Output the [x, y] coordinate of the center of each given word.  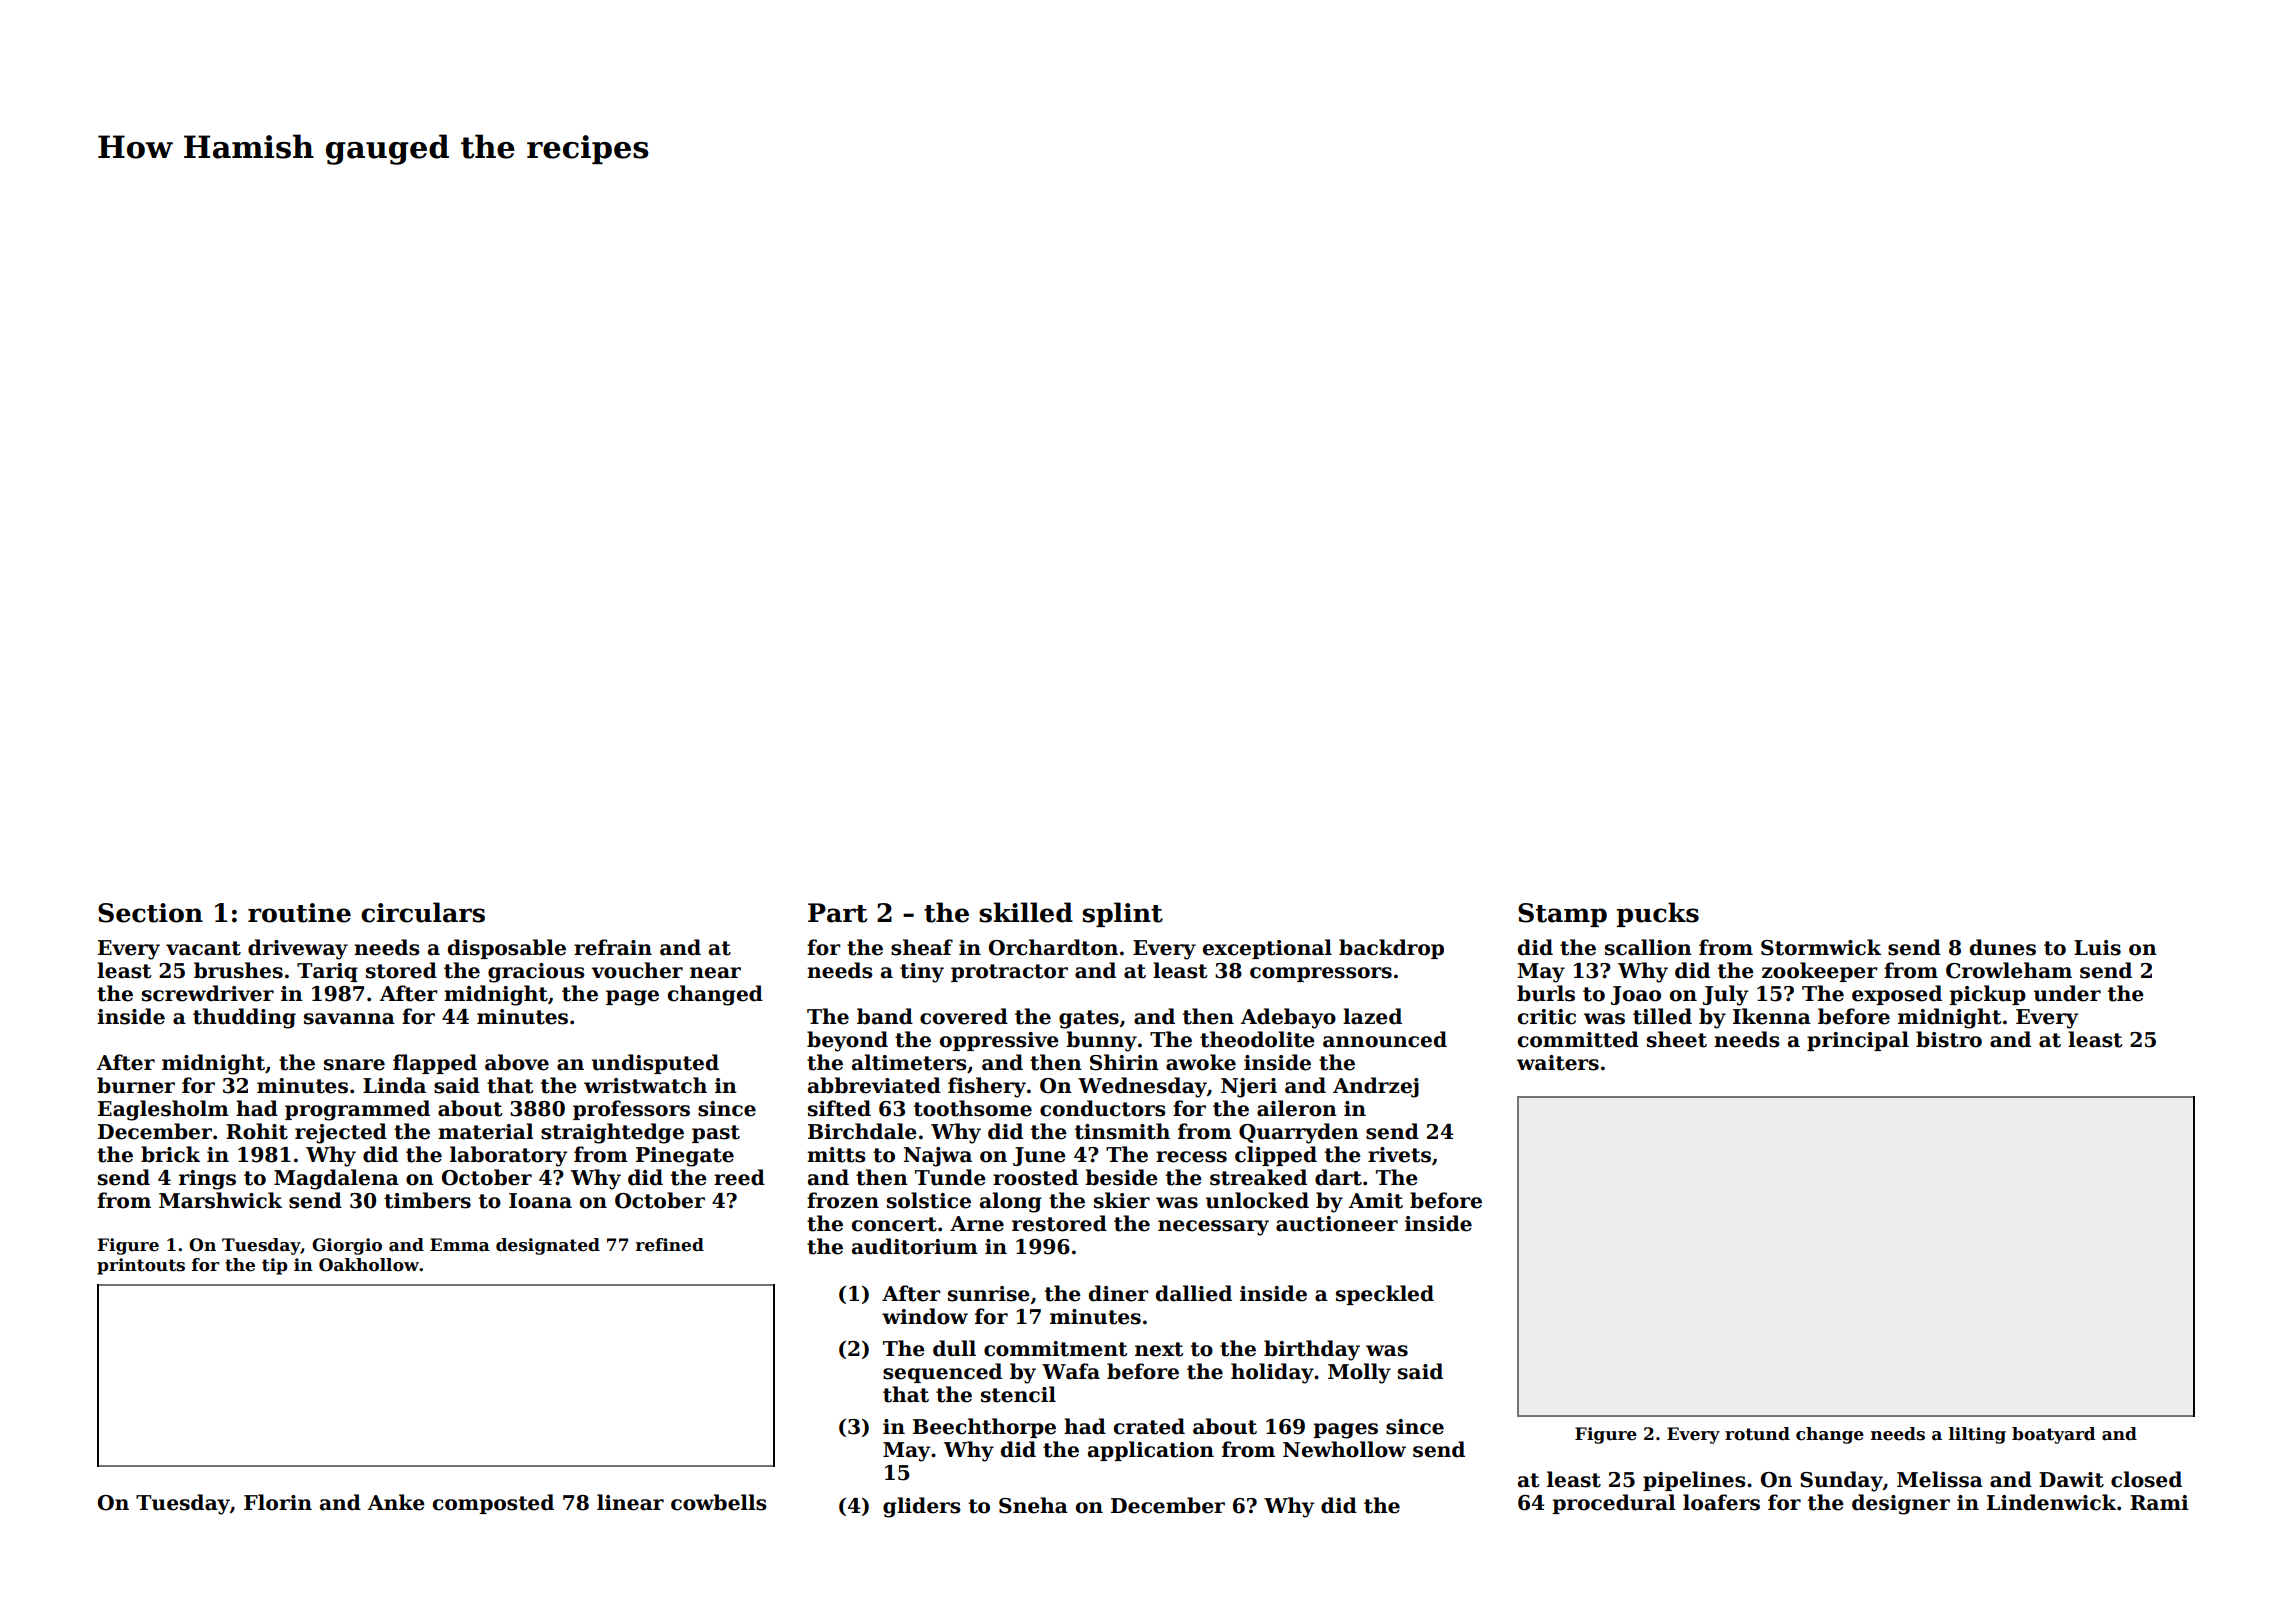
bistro [1949, 1039]
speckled [1385, 1295]
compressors [1321, 974]
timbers [427, 1200]
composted [493, 1504]
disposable [507, 949]
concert [894, 1224]
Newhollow [1344, 1449]
